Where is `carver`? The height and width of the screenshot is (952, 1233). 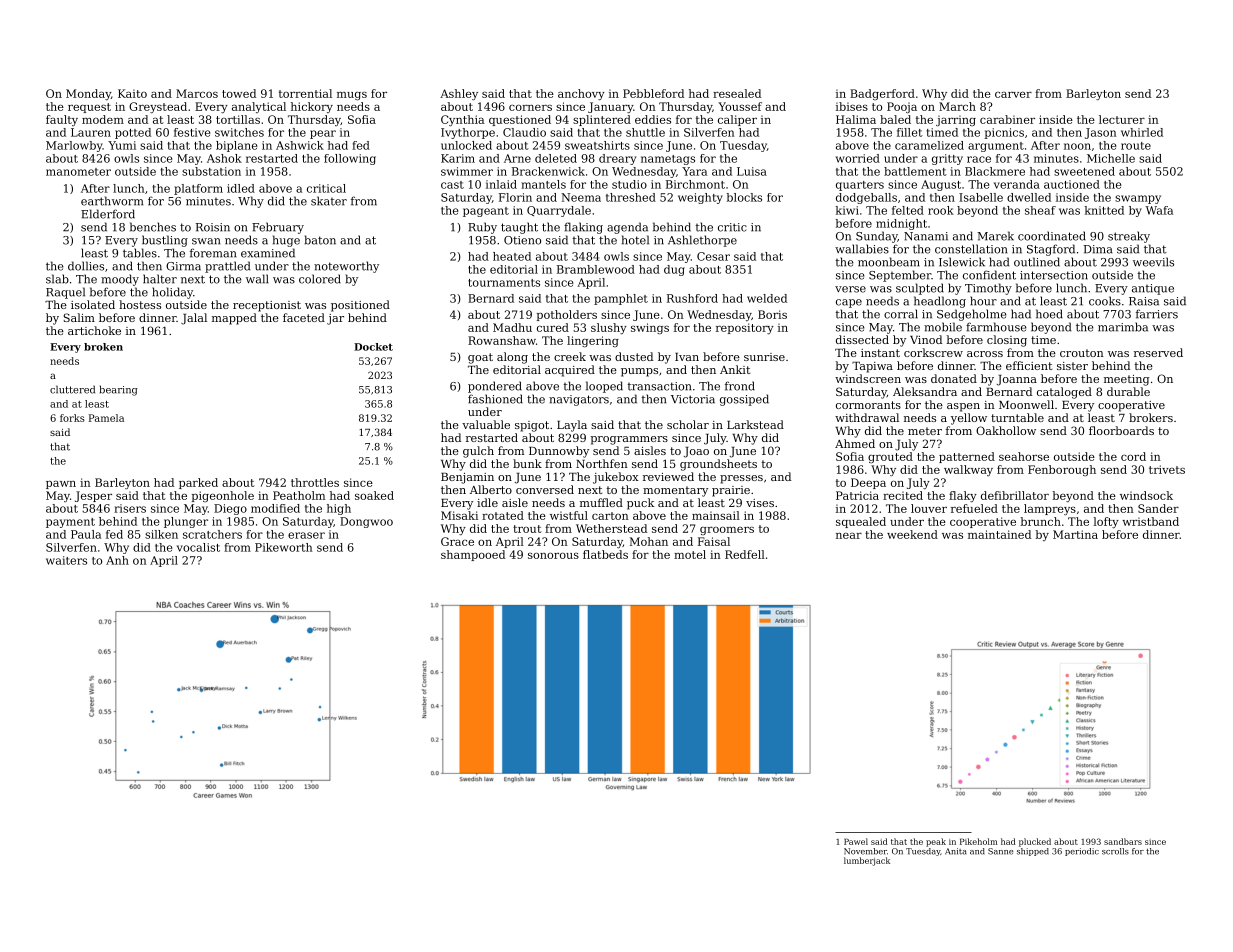
carver is located at coordinates (1013, 95).
